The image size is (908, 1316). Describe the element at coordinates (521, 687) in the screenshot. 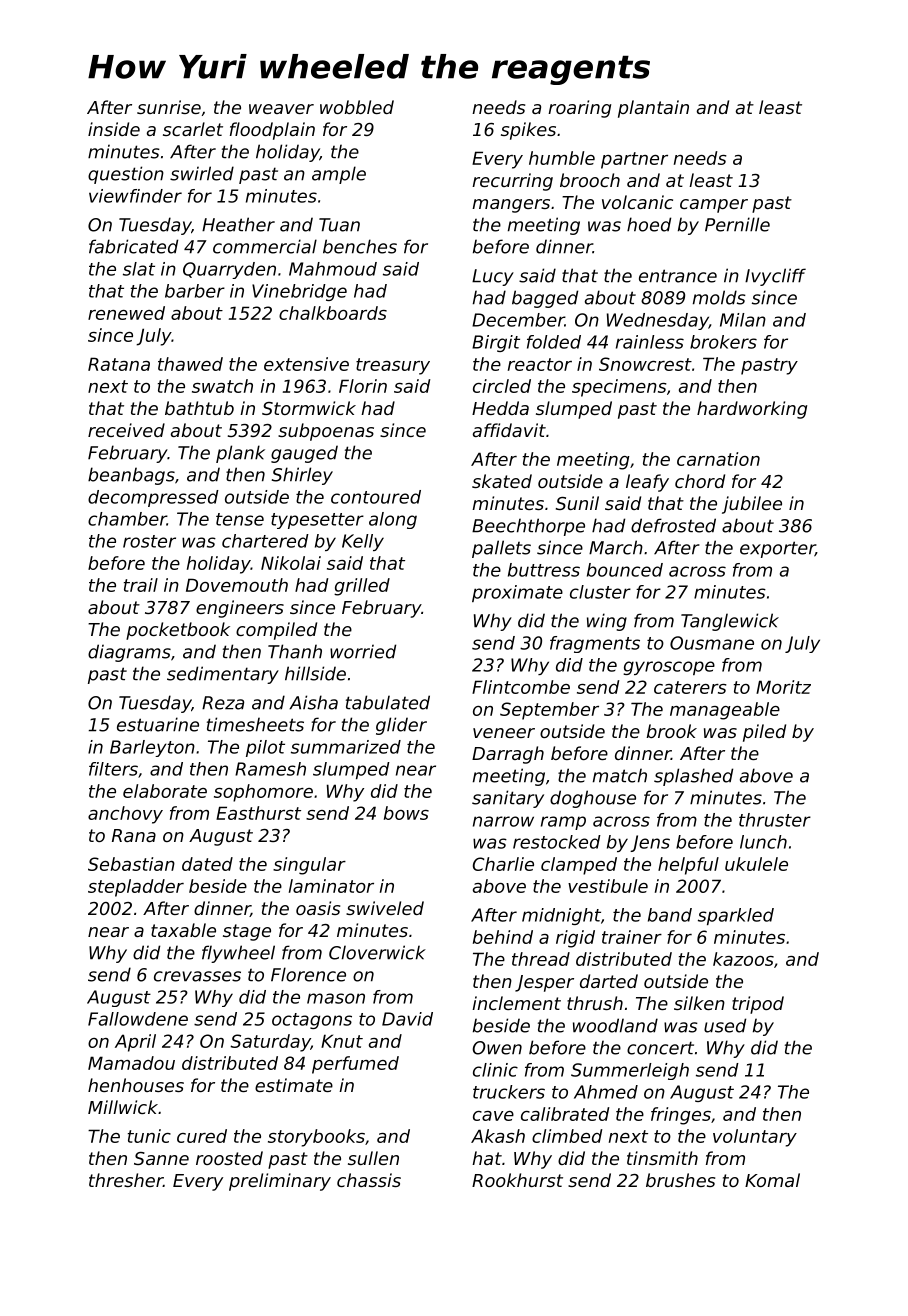

I see `Flintcombe` at that location.
